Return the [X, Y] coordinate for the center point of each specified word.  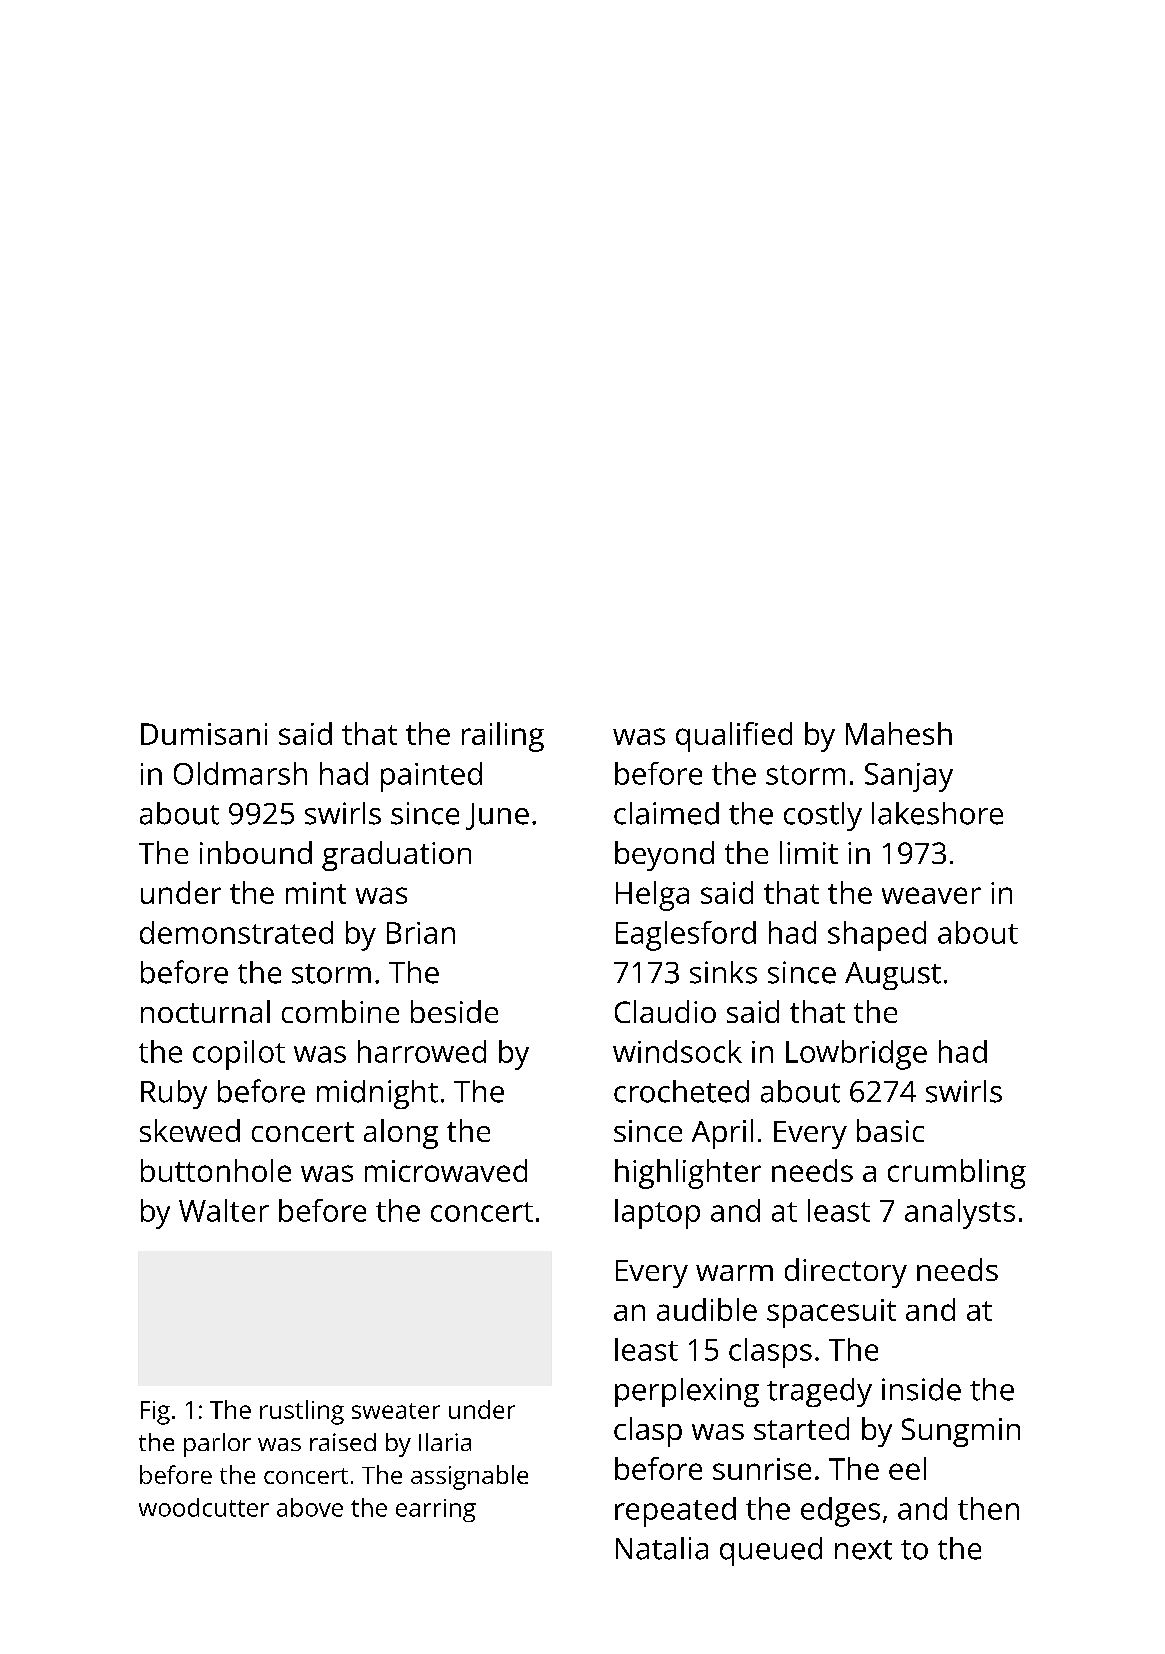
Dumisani [204, 734]
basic [890, 1130]
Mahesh [899, 733]
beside [454, 1011]
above [310, 1507]
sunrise [762, 1469]
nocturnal [205, 1011]
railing [503, 737]
